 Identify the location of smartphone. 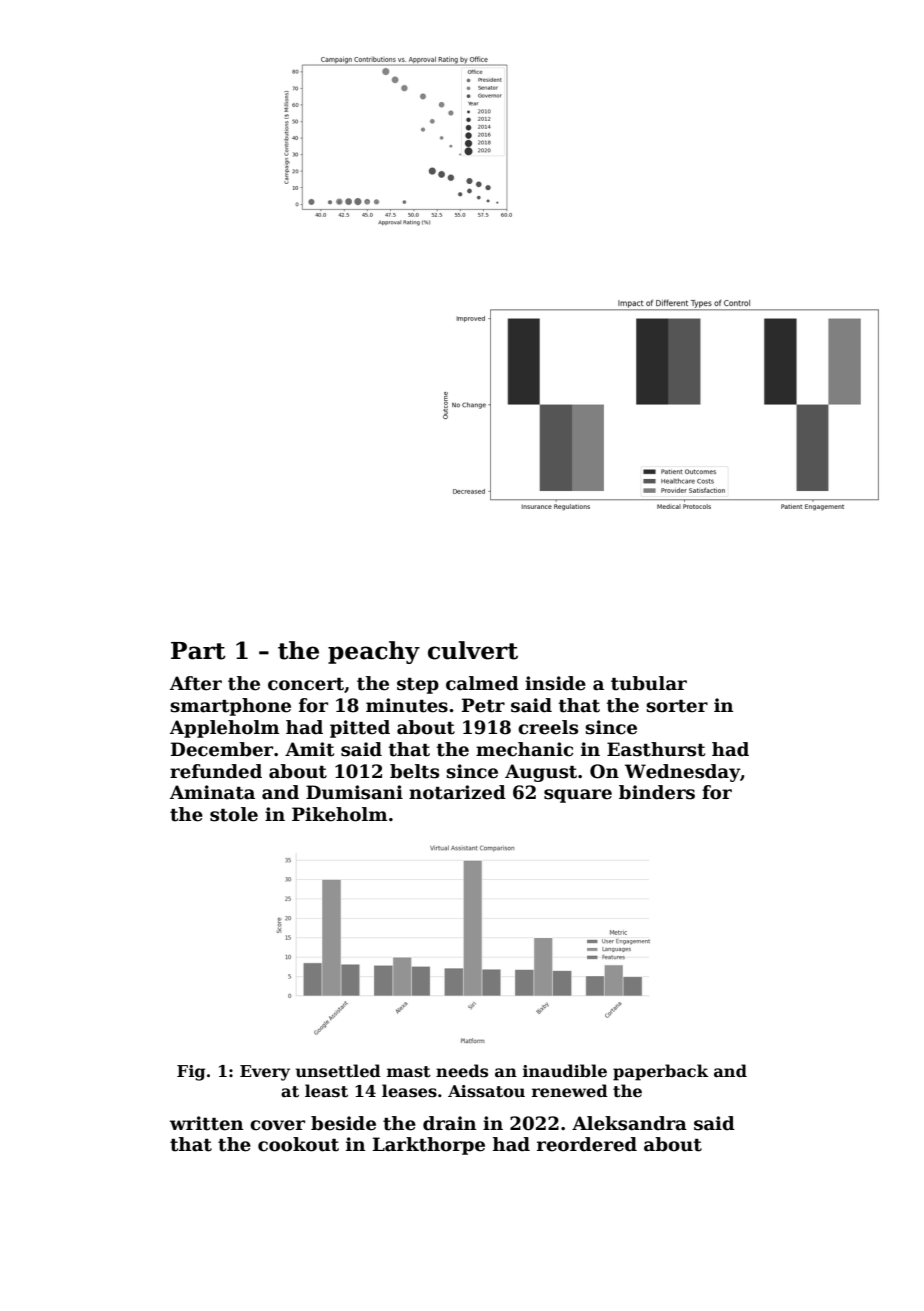
(230, 707).
